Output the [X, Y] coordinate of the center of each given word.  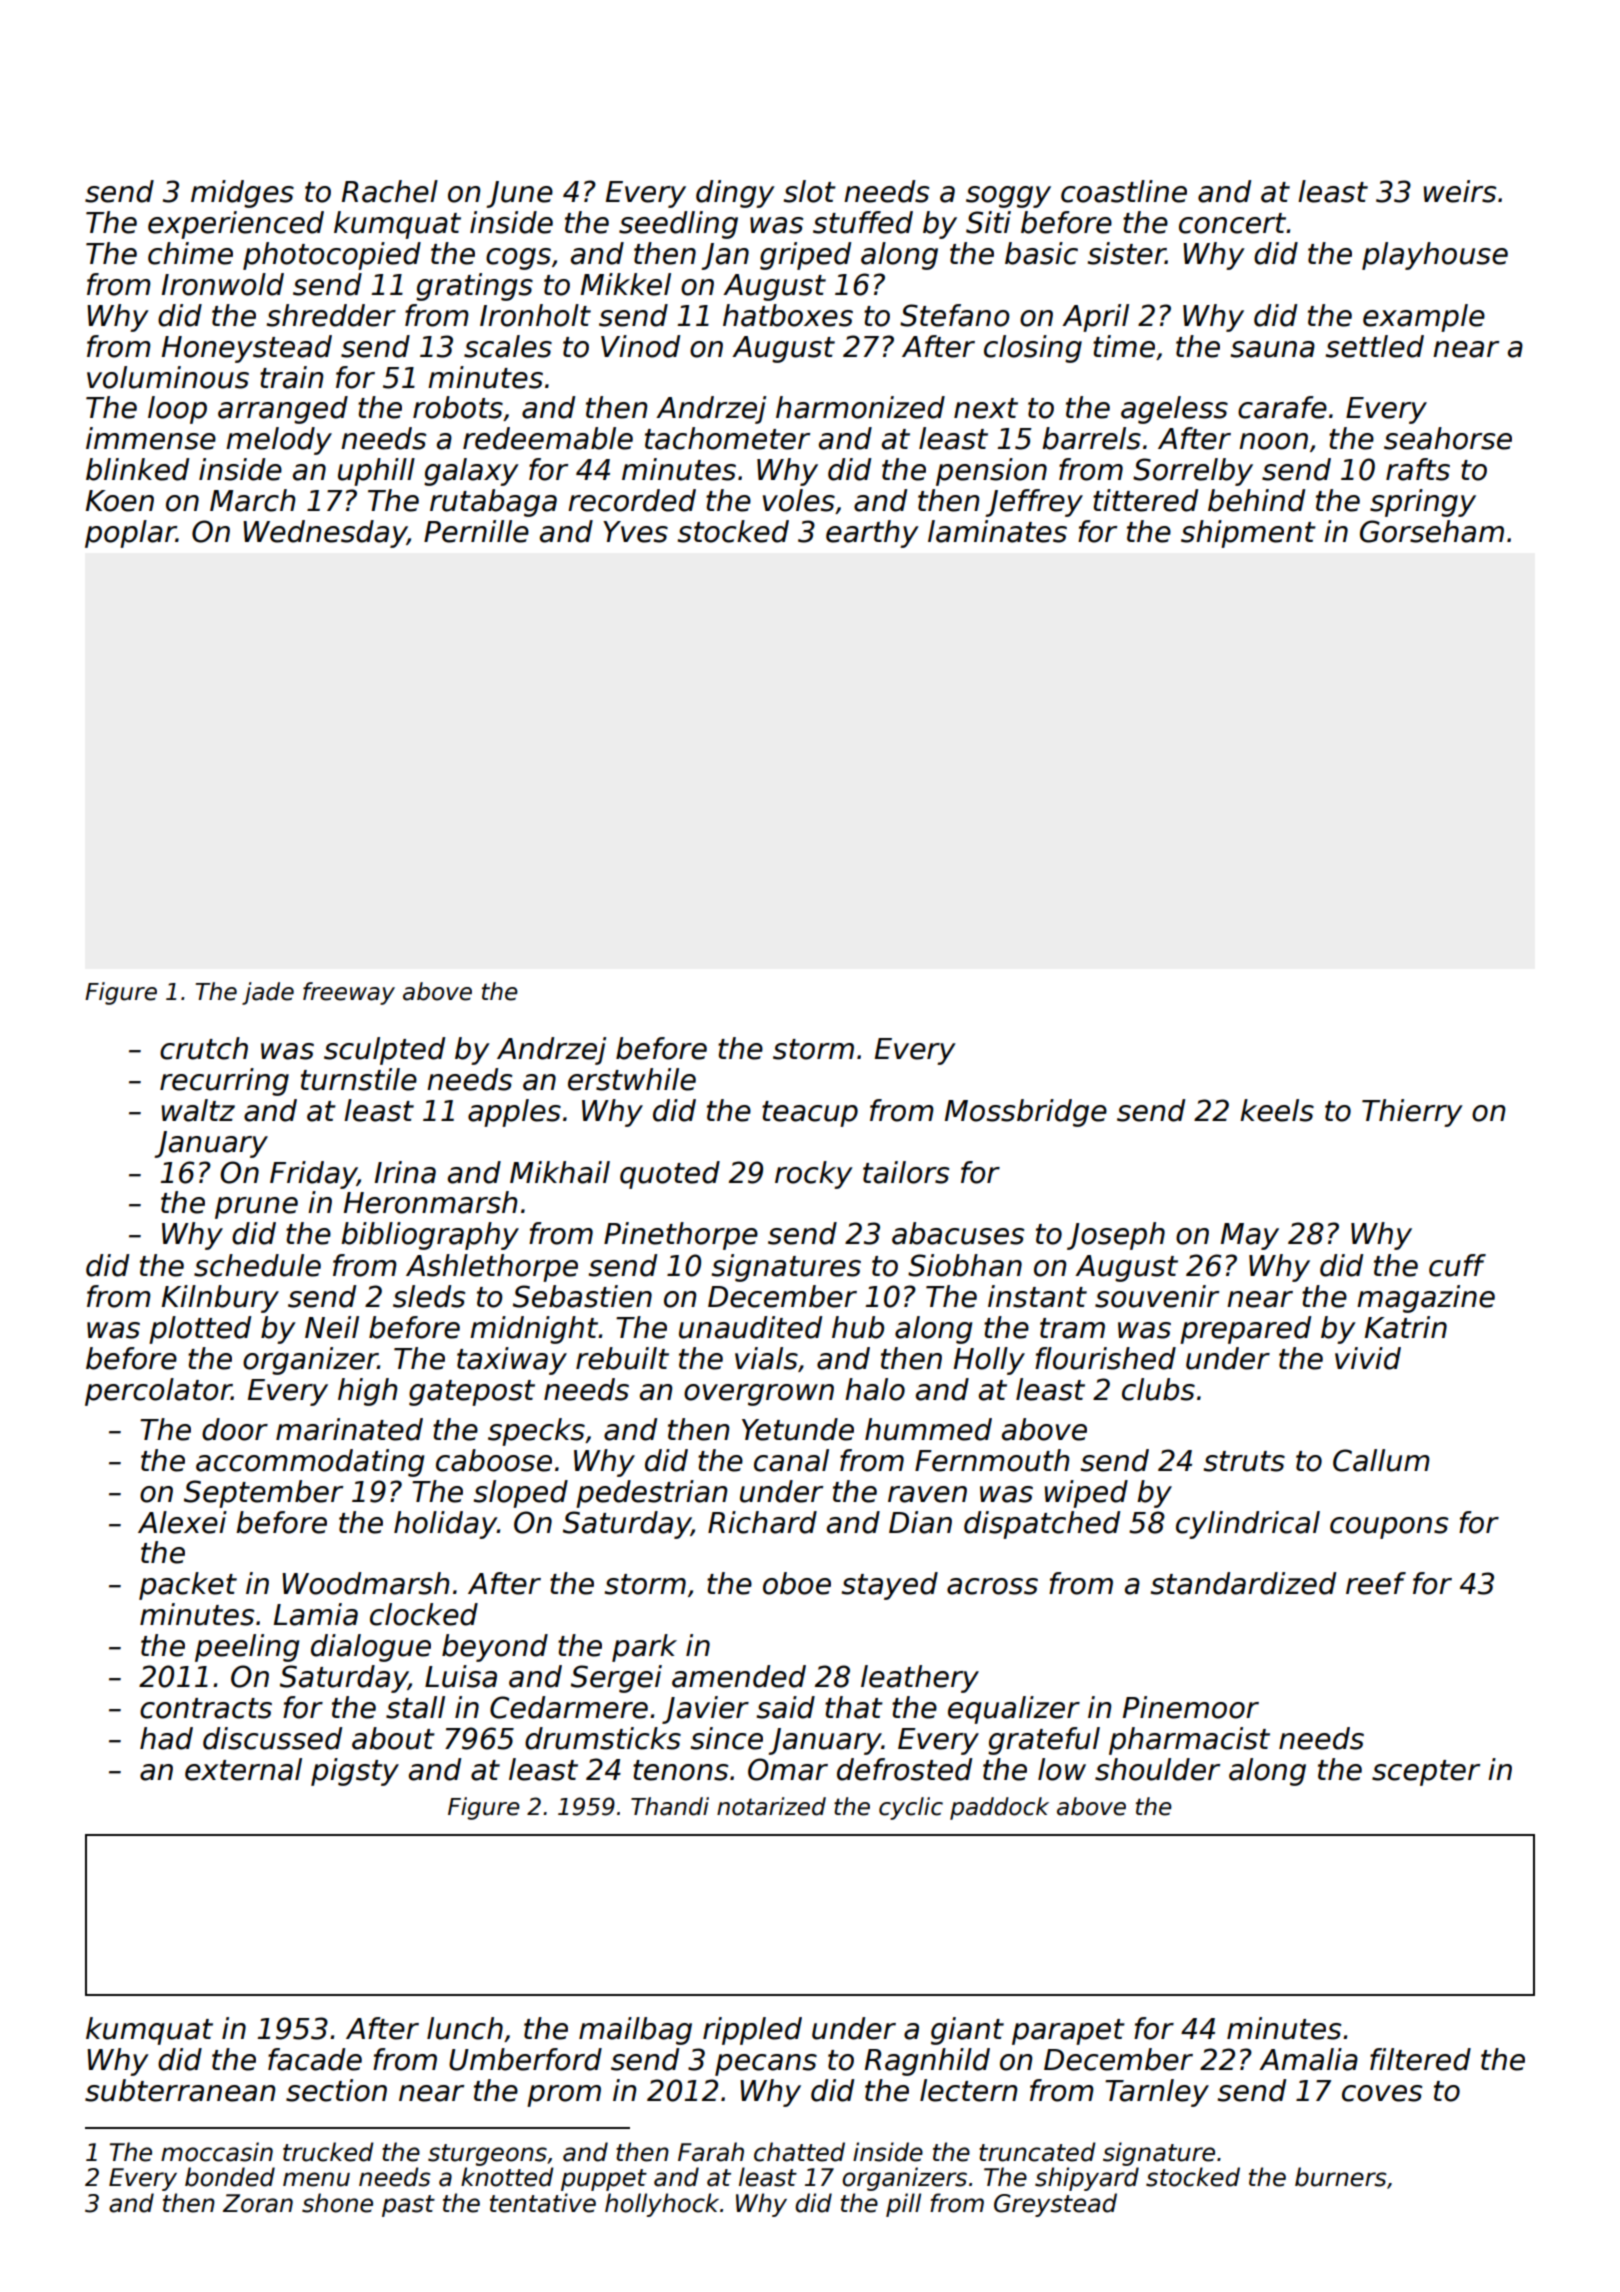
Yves [635, 532]
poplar [130, 534]
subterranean [180, 2090]
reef [1376, 1583]
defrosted [904, 1769]
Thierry [1412, 1113]
